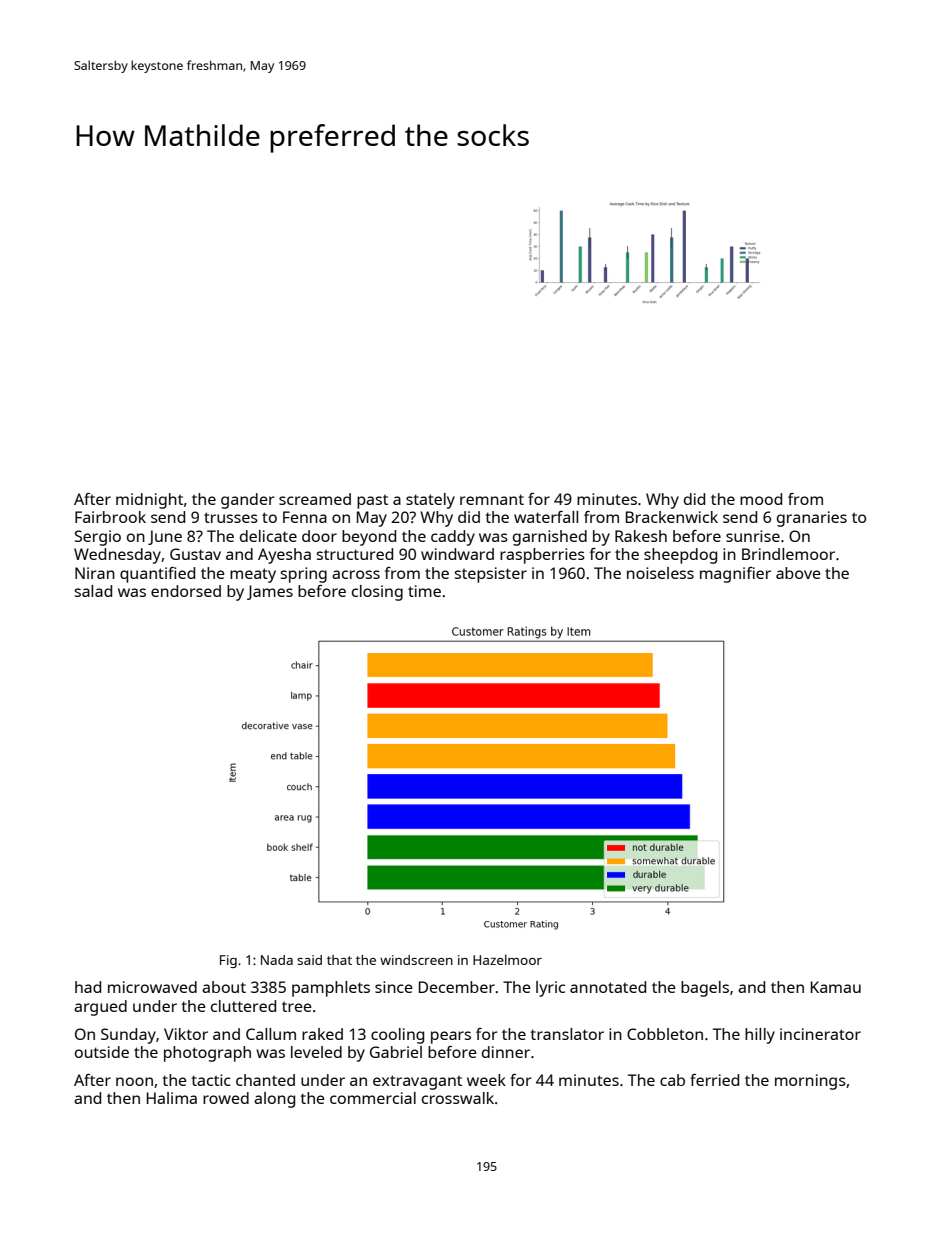  I want to click on past, so click(372, 501).
